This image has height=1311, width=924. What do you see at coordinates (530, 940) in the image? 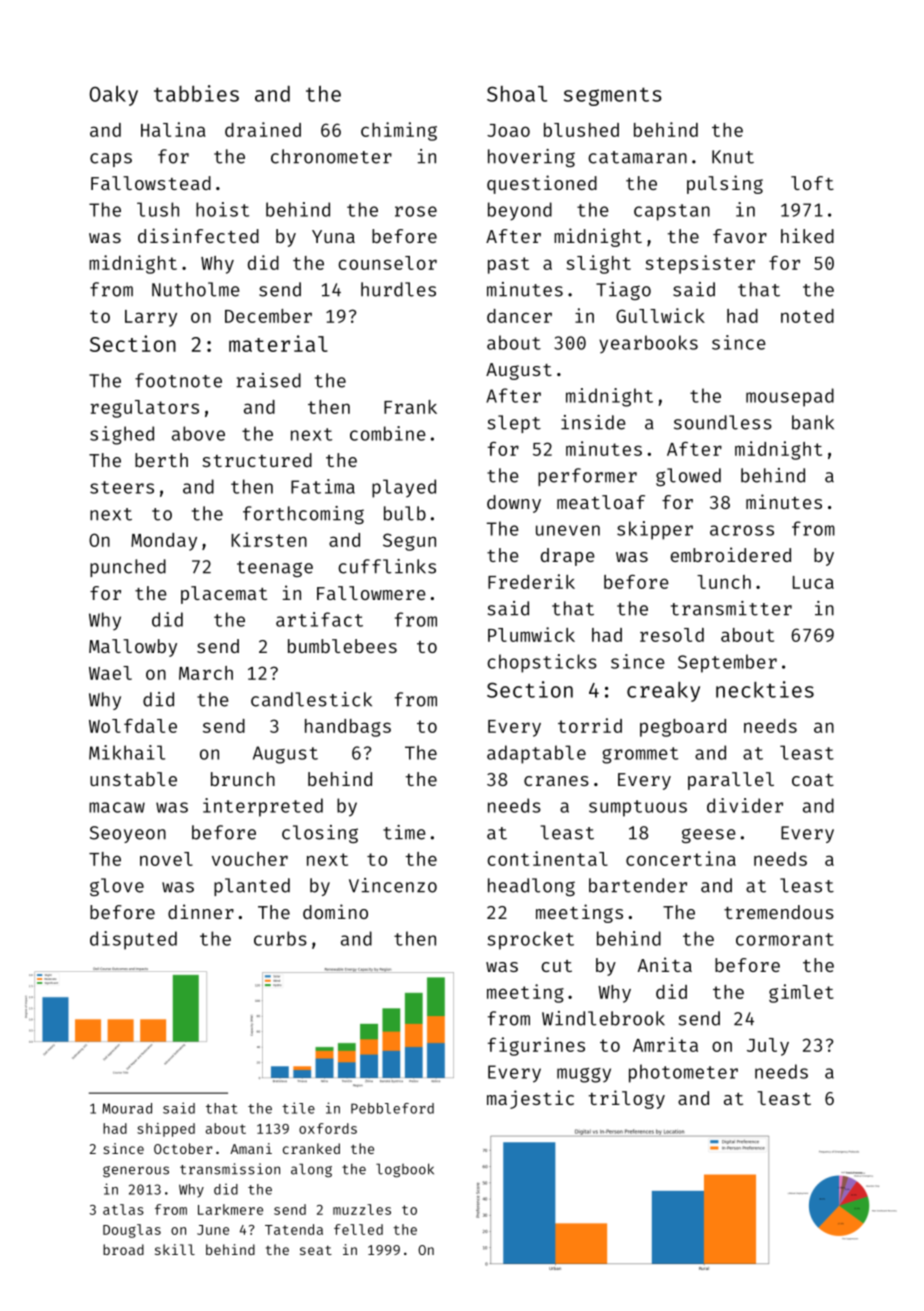
I see `sprocket` at bounding box center [530, 940].
